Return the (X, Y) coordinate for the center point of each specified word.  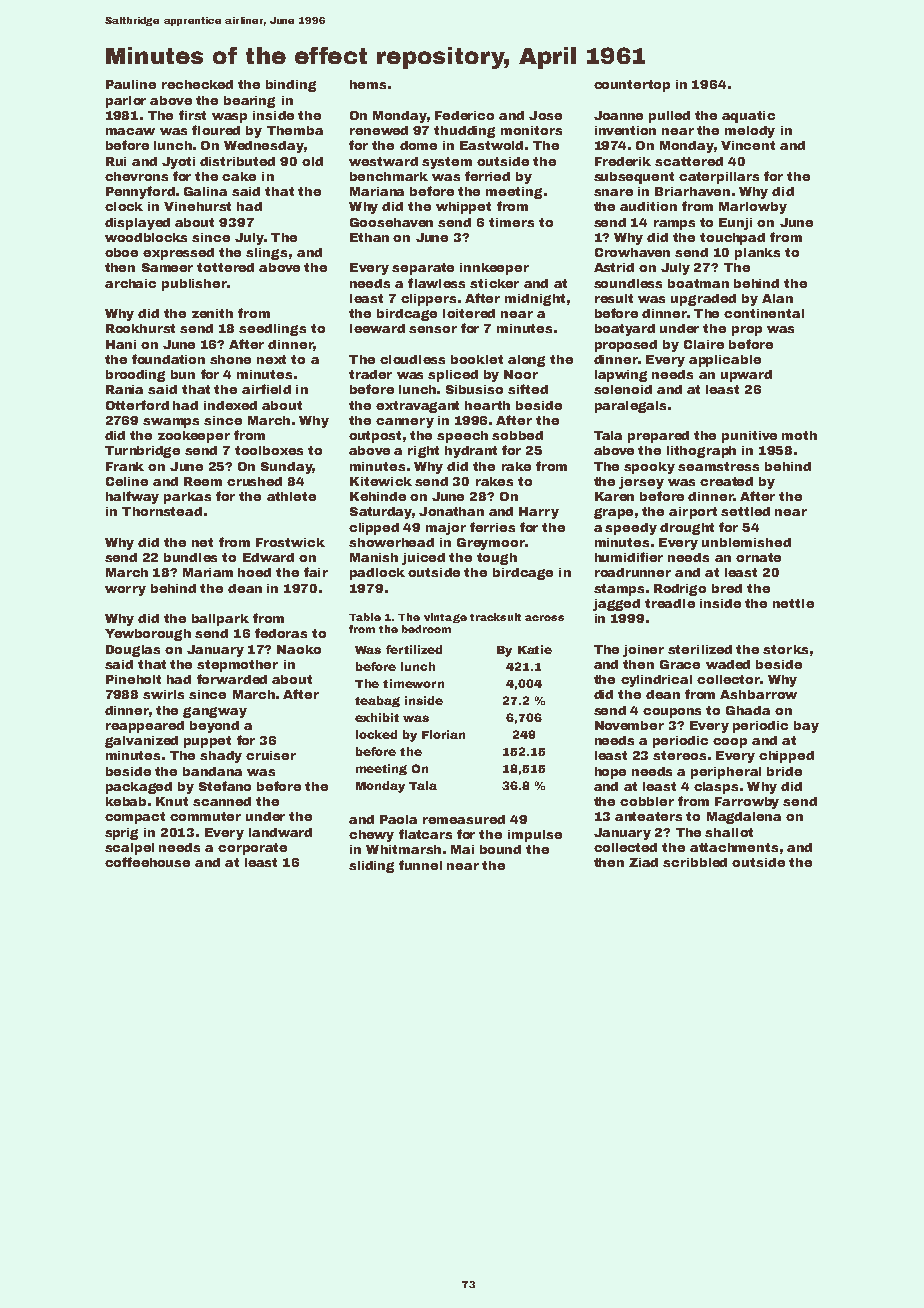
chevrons (136, 176)
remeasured (464, 819)
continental (764, 313)
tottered (225, 267)
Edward (268, 557)
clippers (428, 300)
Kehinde (378, 496)
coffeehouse (147, 862)
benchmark (389, 176)
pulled (669, 117)
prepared (658, 437)
